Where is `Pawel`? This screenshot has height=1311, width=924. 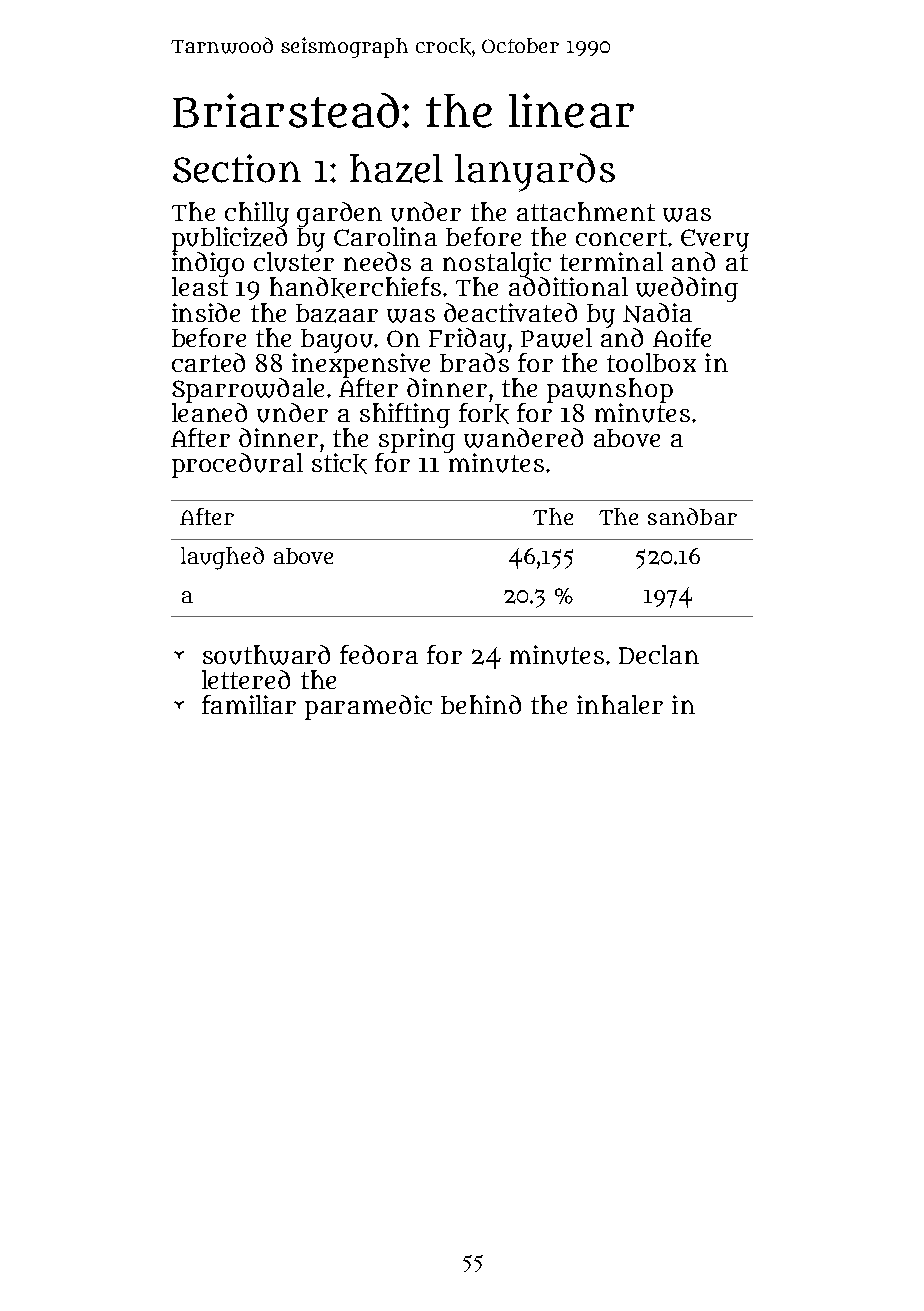 Pawel is located at coordinates (556, 338).
